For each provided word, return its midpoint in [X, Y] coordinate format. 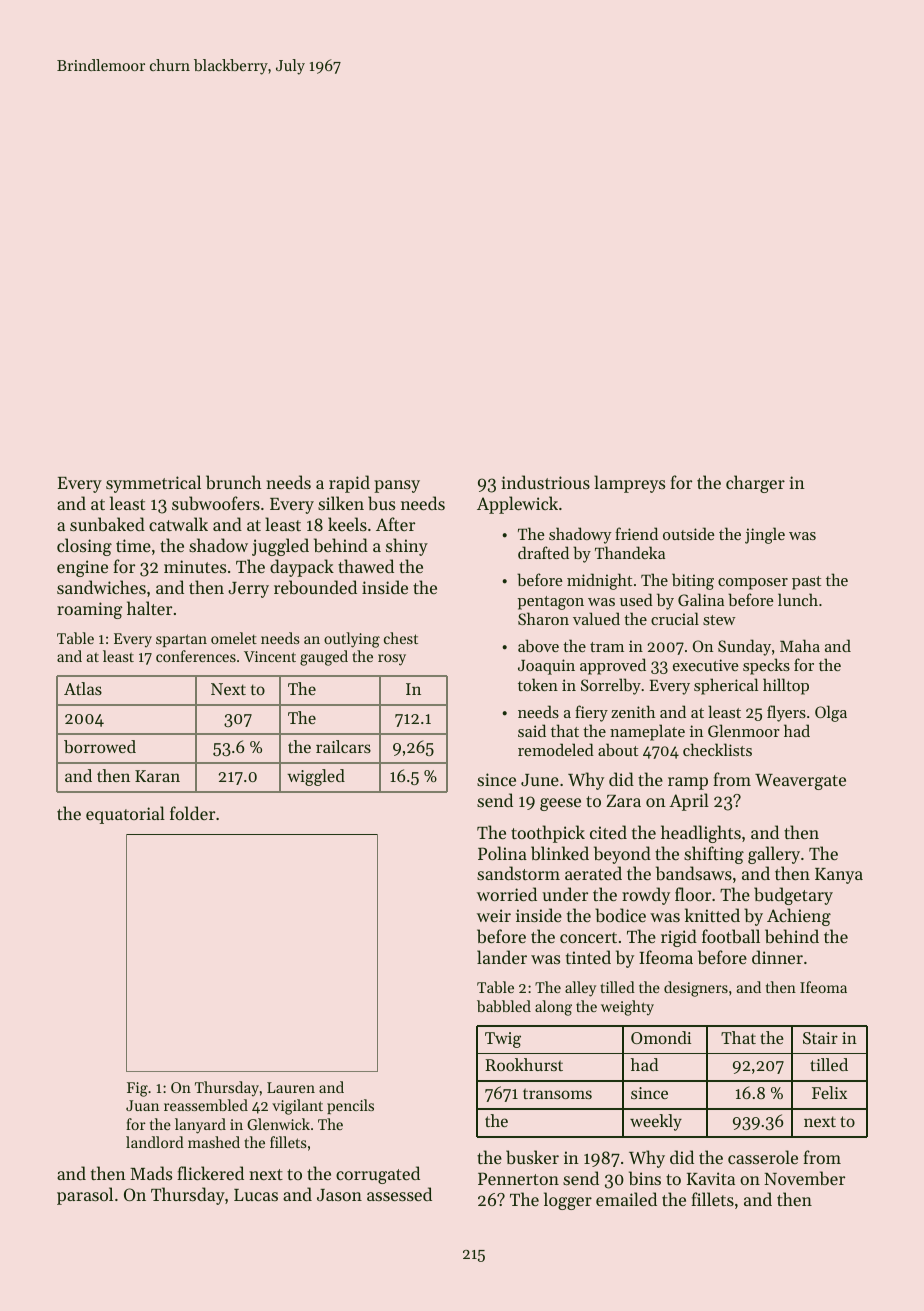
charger [755, 484]
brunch [234, 482]
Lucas [256, 1195]
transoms [557, 1093]
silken [341, 503]
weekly [656, 1122]
